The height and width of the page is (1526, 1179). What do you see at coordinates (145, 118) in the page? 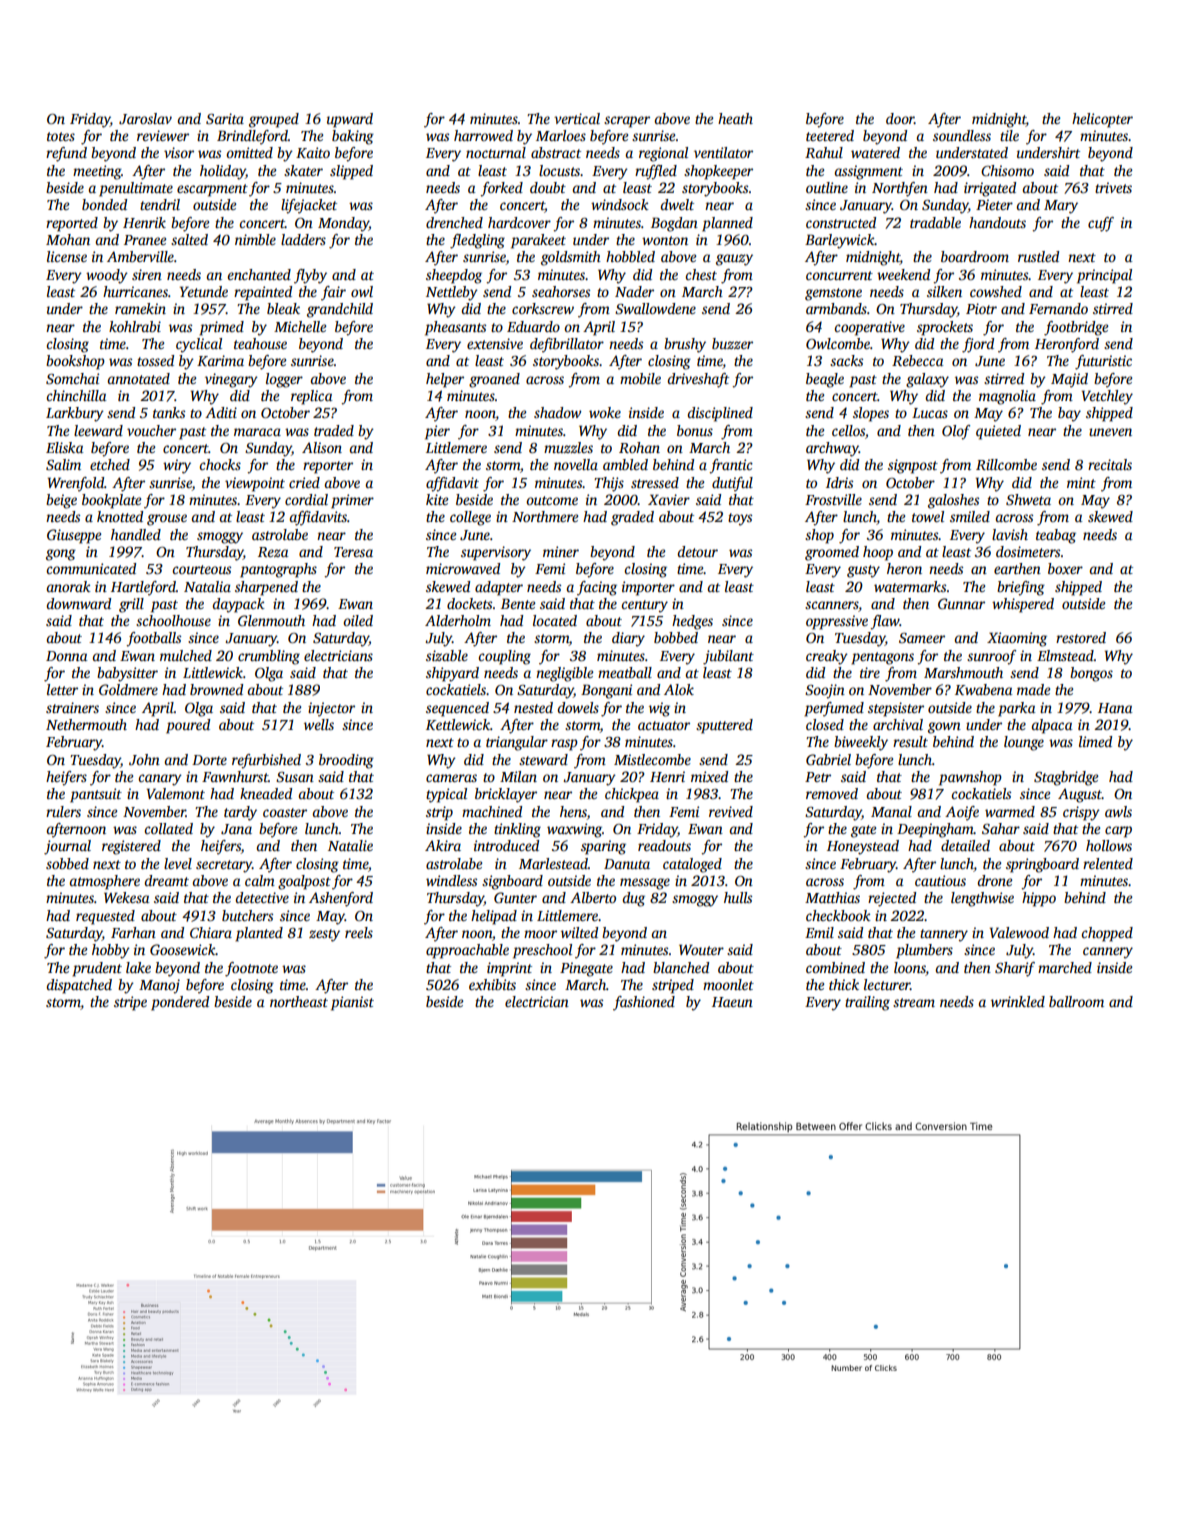
I see `Jaroslav` at bounding box center [145, 118].
